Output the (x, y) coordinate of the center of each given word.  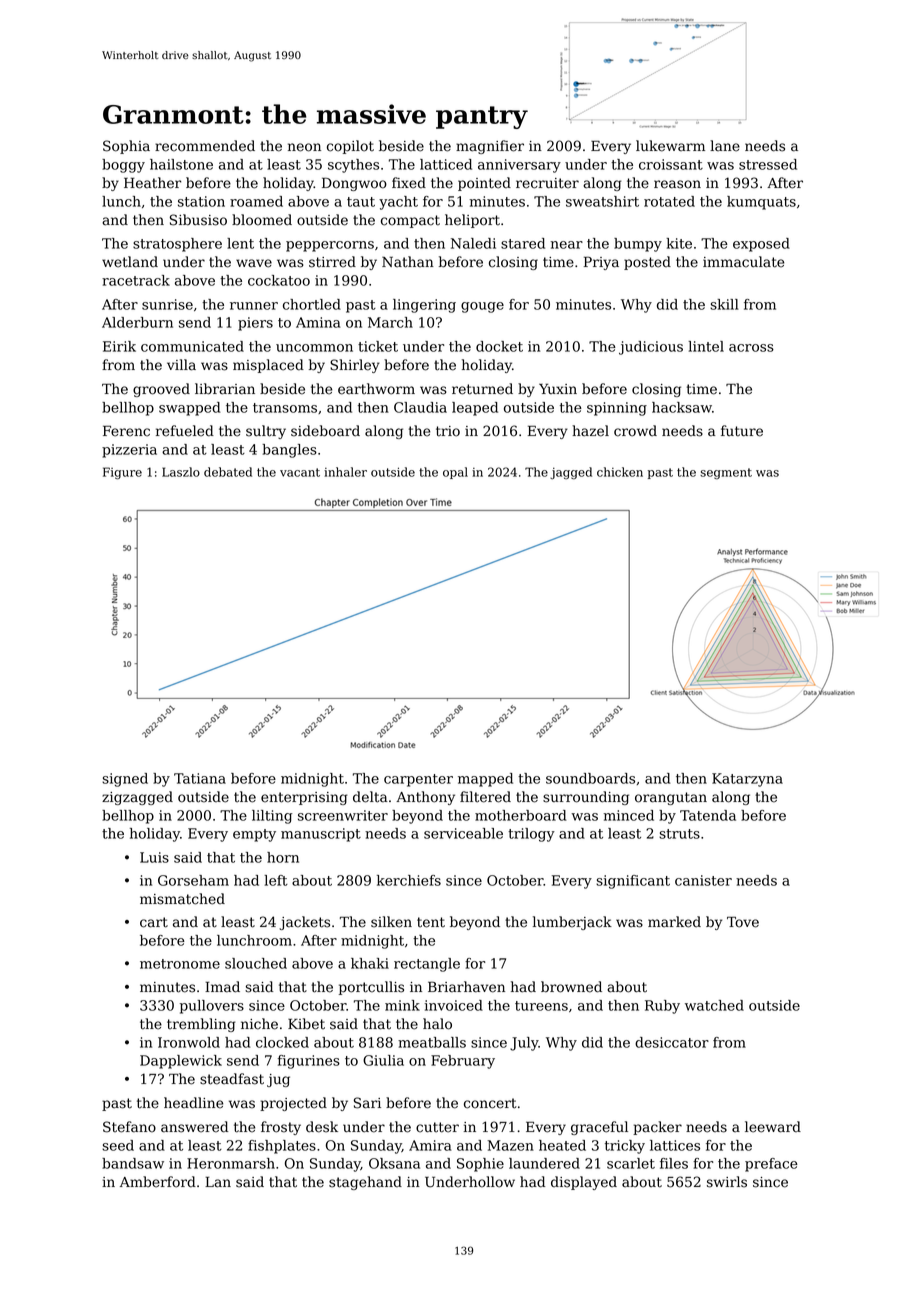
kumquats (761, 203)
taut (361, 202)
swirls (727, 1182)
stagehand (365, 1183)
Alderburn (137, 322)
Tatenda (708, 815)
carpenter (418, 780)
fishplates (282, 1147)
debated (228, 472)
